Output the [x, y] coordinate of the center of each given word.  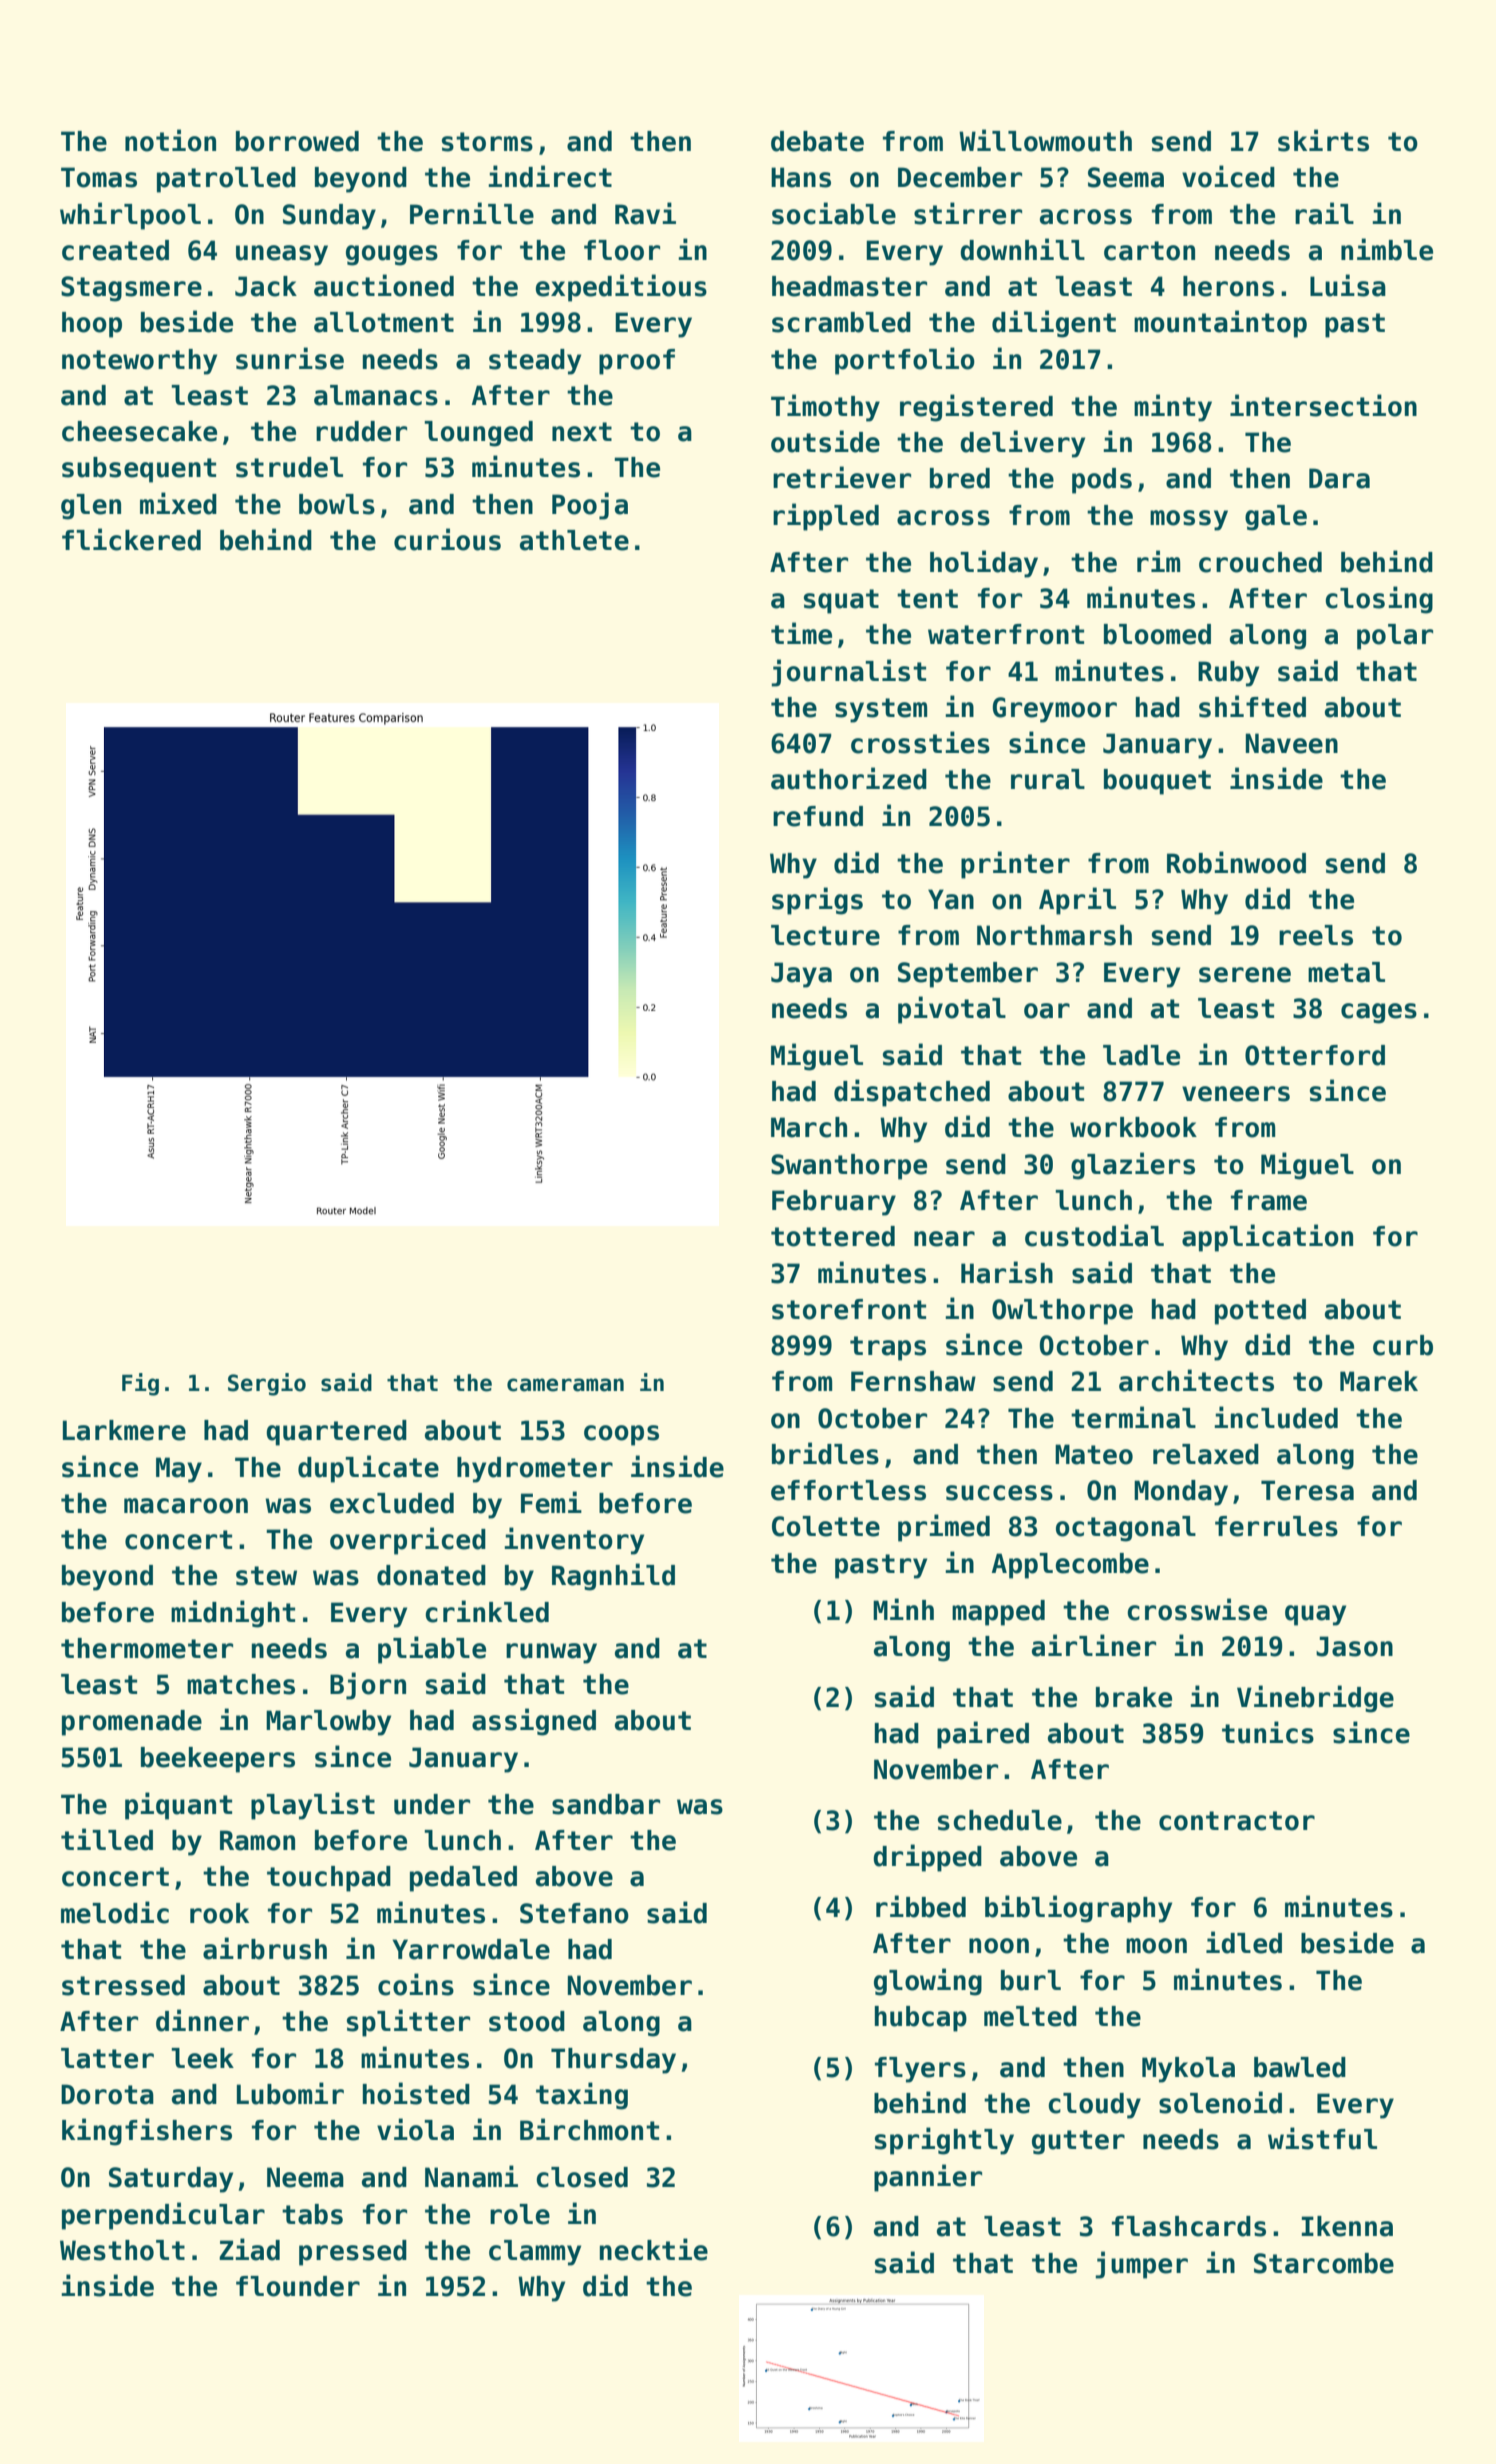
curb [1403, 1345]
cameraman [565, 1385]
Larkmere [124, 1430]
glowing [928, 1982]
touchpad [329, 1879]
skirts [1323, 140]
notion [170, 140]
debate [817, 141]
